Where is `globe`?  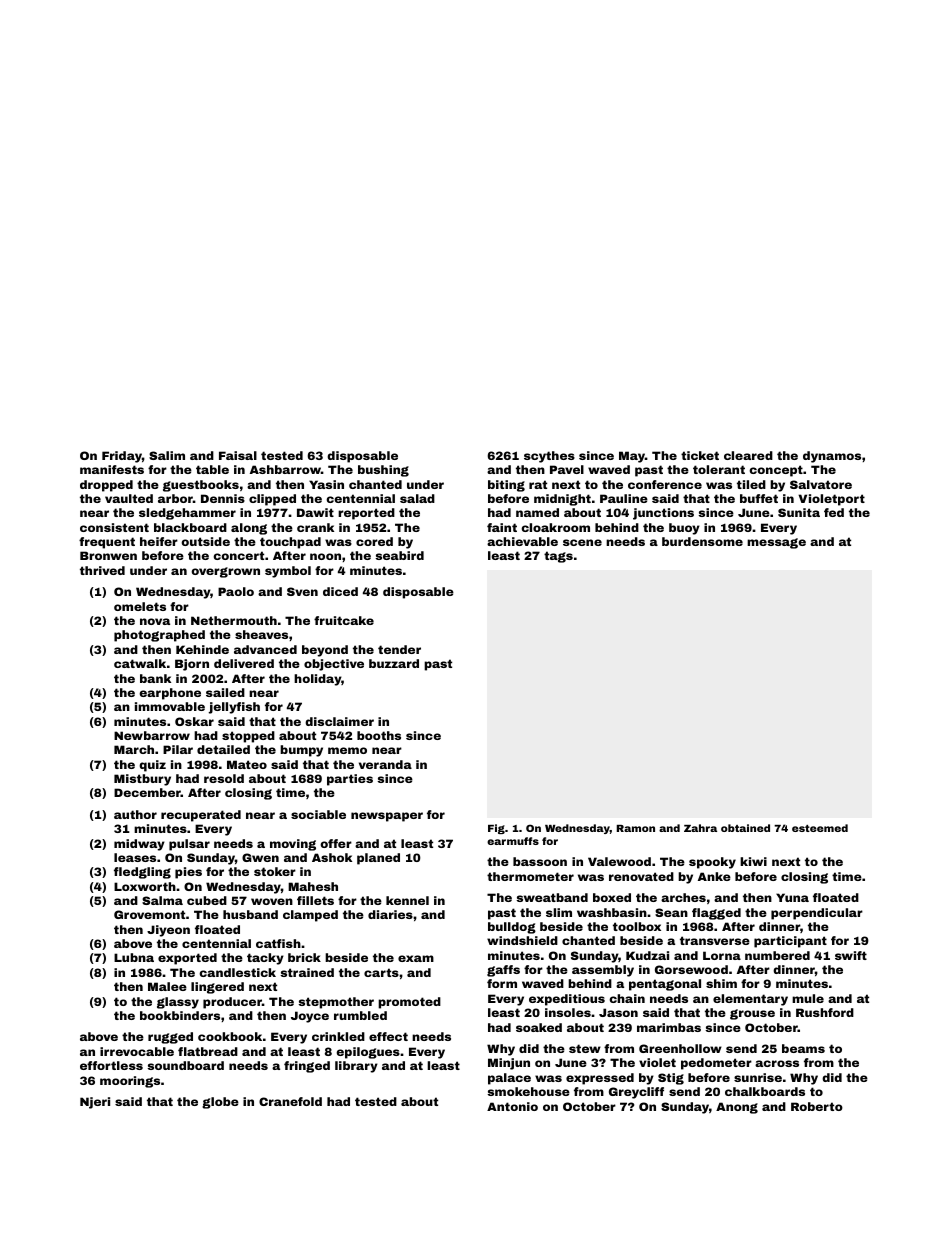 globe is located at coordinates (220, 1103).
